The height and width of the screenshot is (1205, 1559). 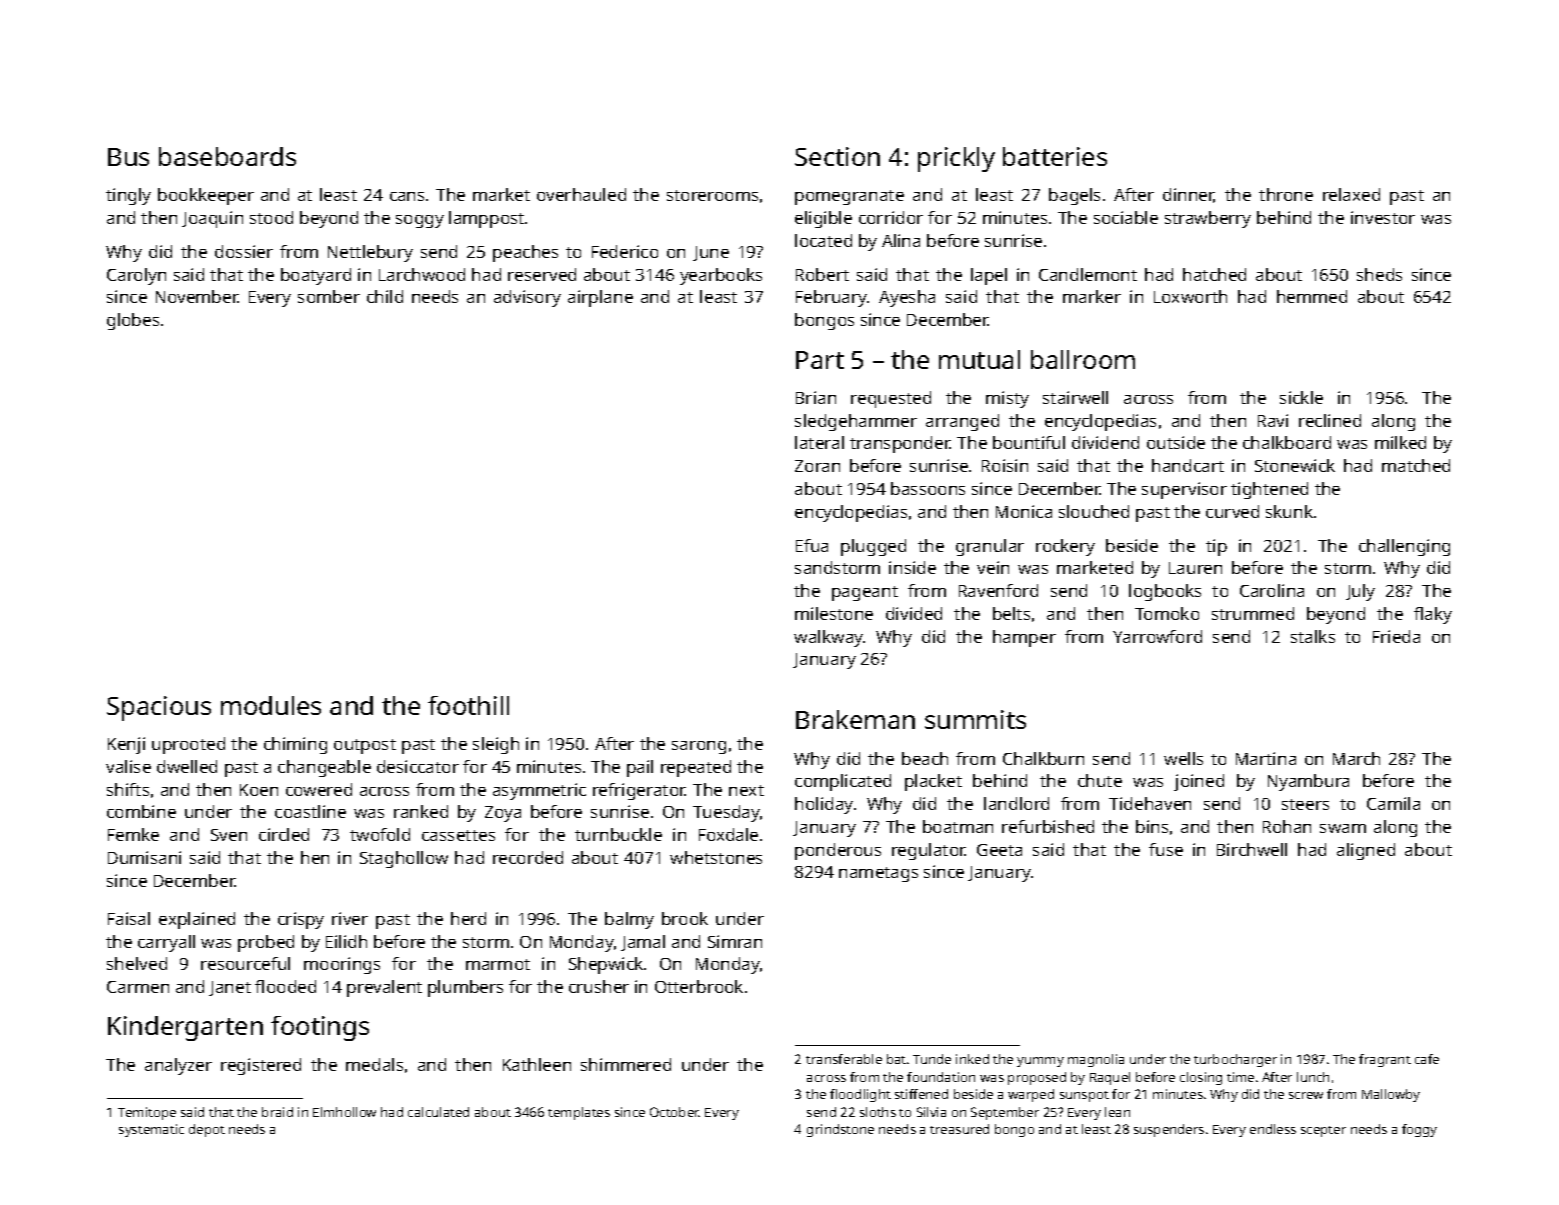 What do you see at coordinates (159, 708) in the screenshot?
I see `Spacious` at bounding box center [159, 708].
